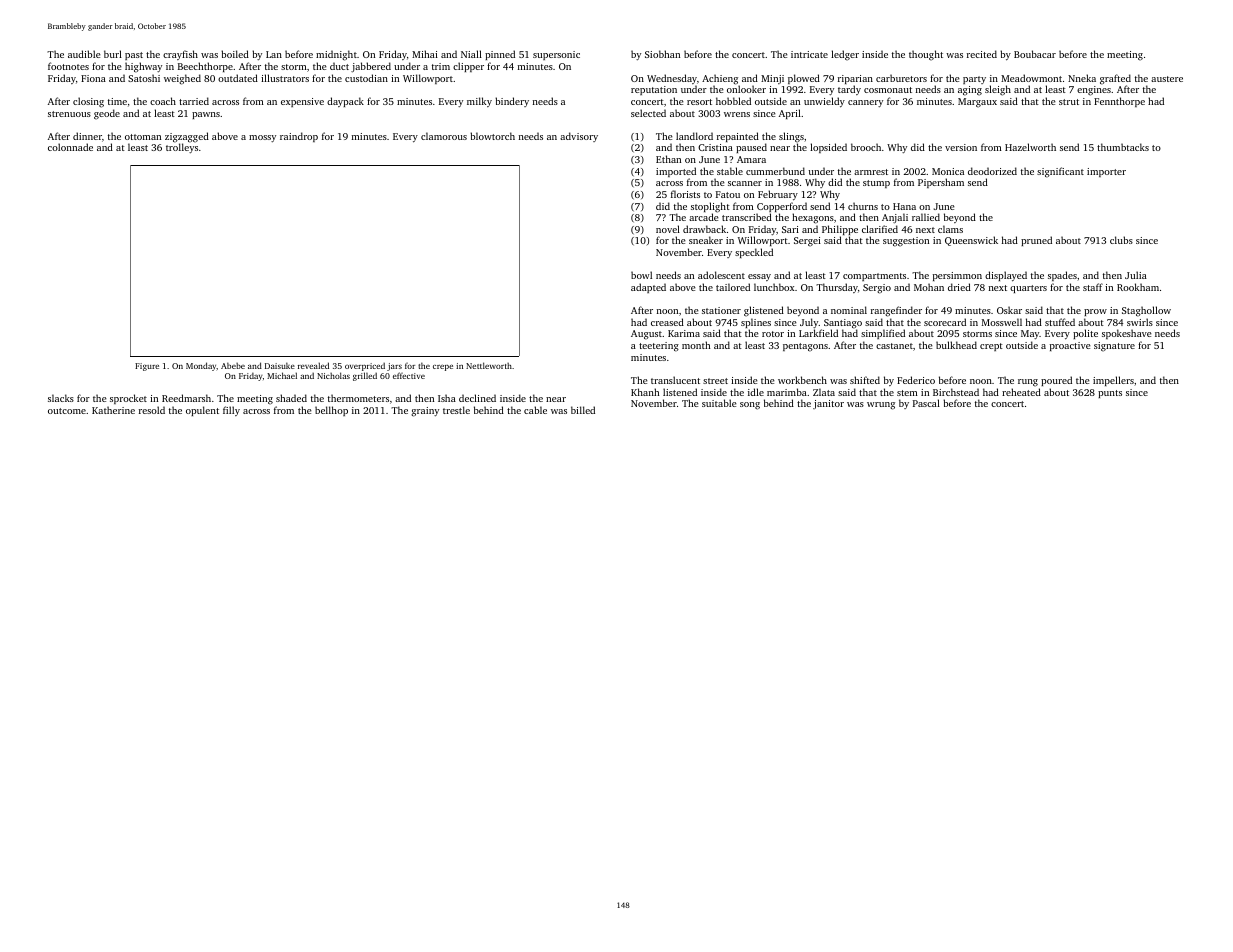 The width and height of the screenshot is (1233, 952). Describe the element at coordinates (662, 54) in the screenshot. I see `Siobhan` at that location.
